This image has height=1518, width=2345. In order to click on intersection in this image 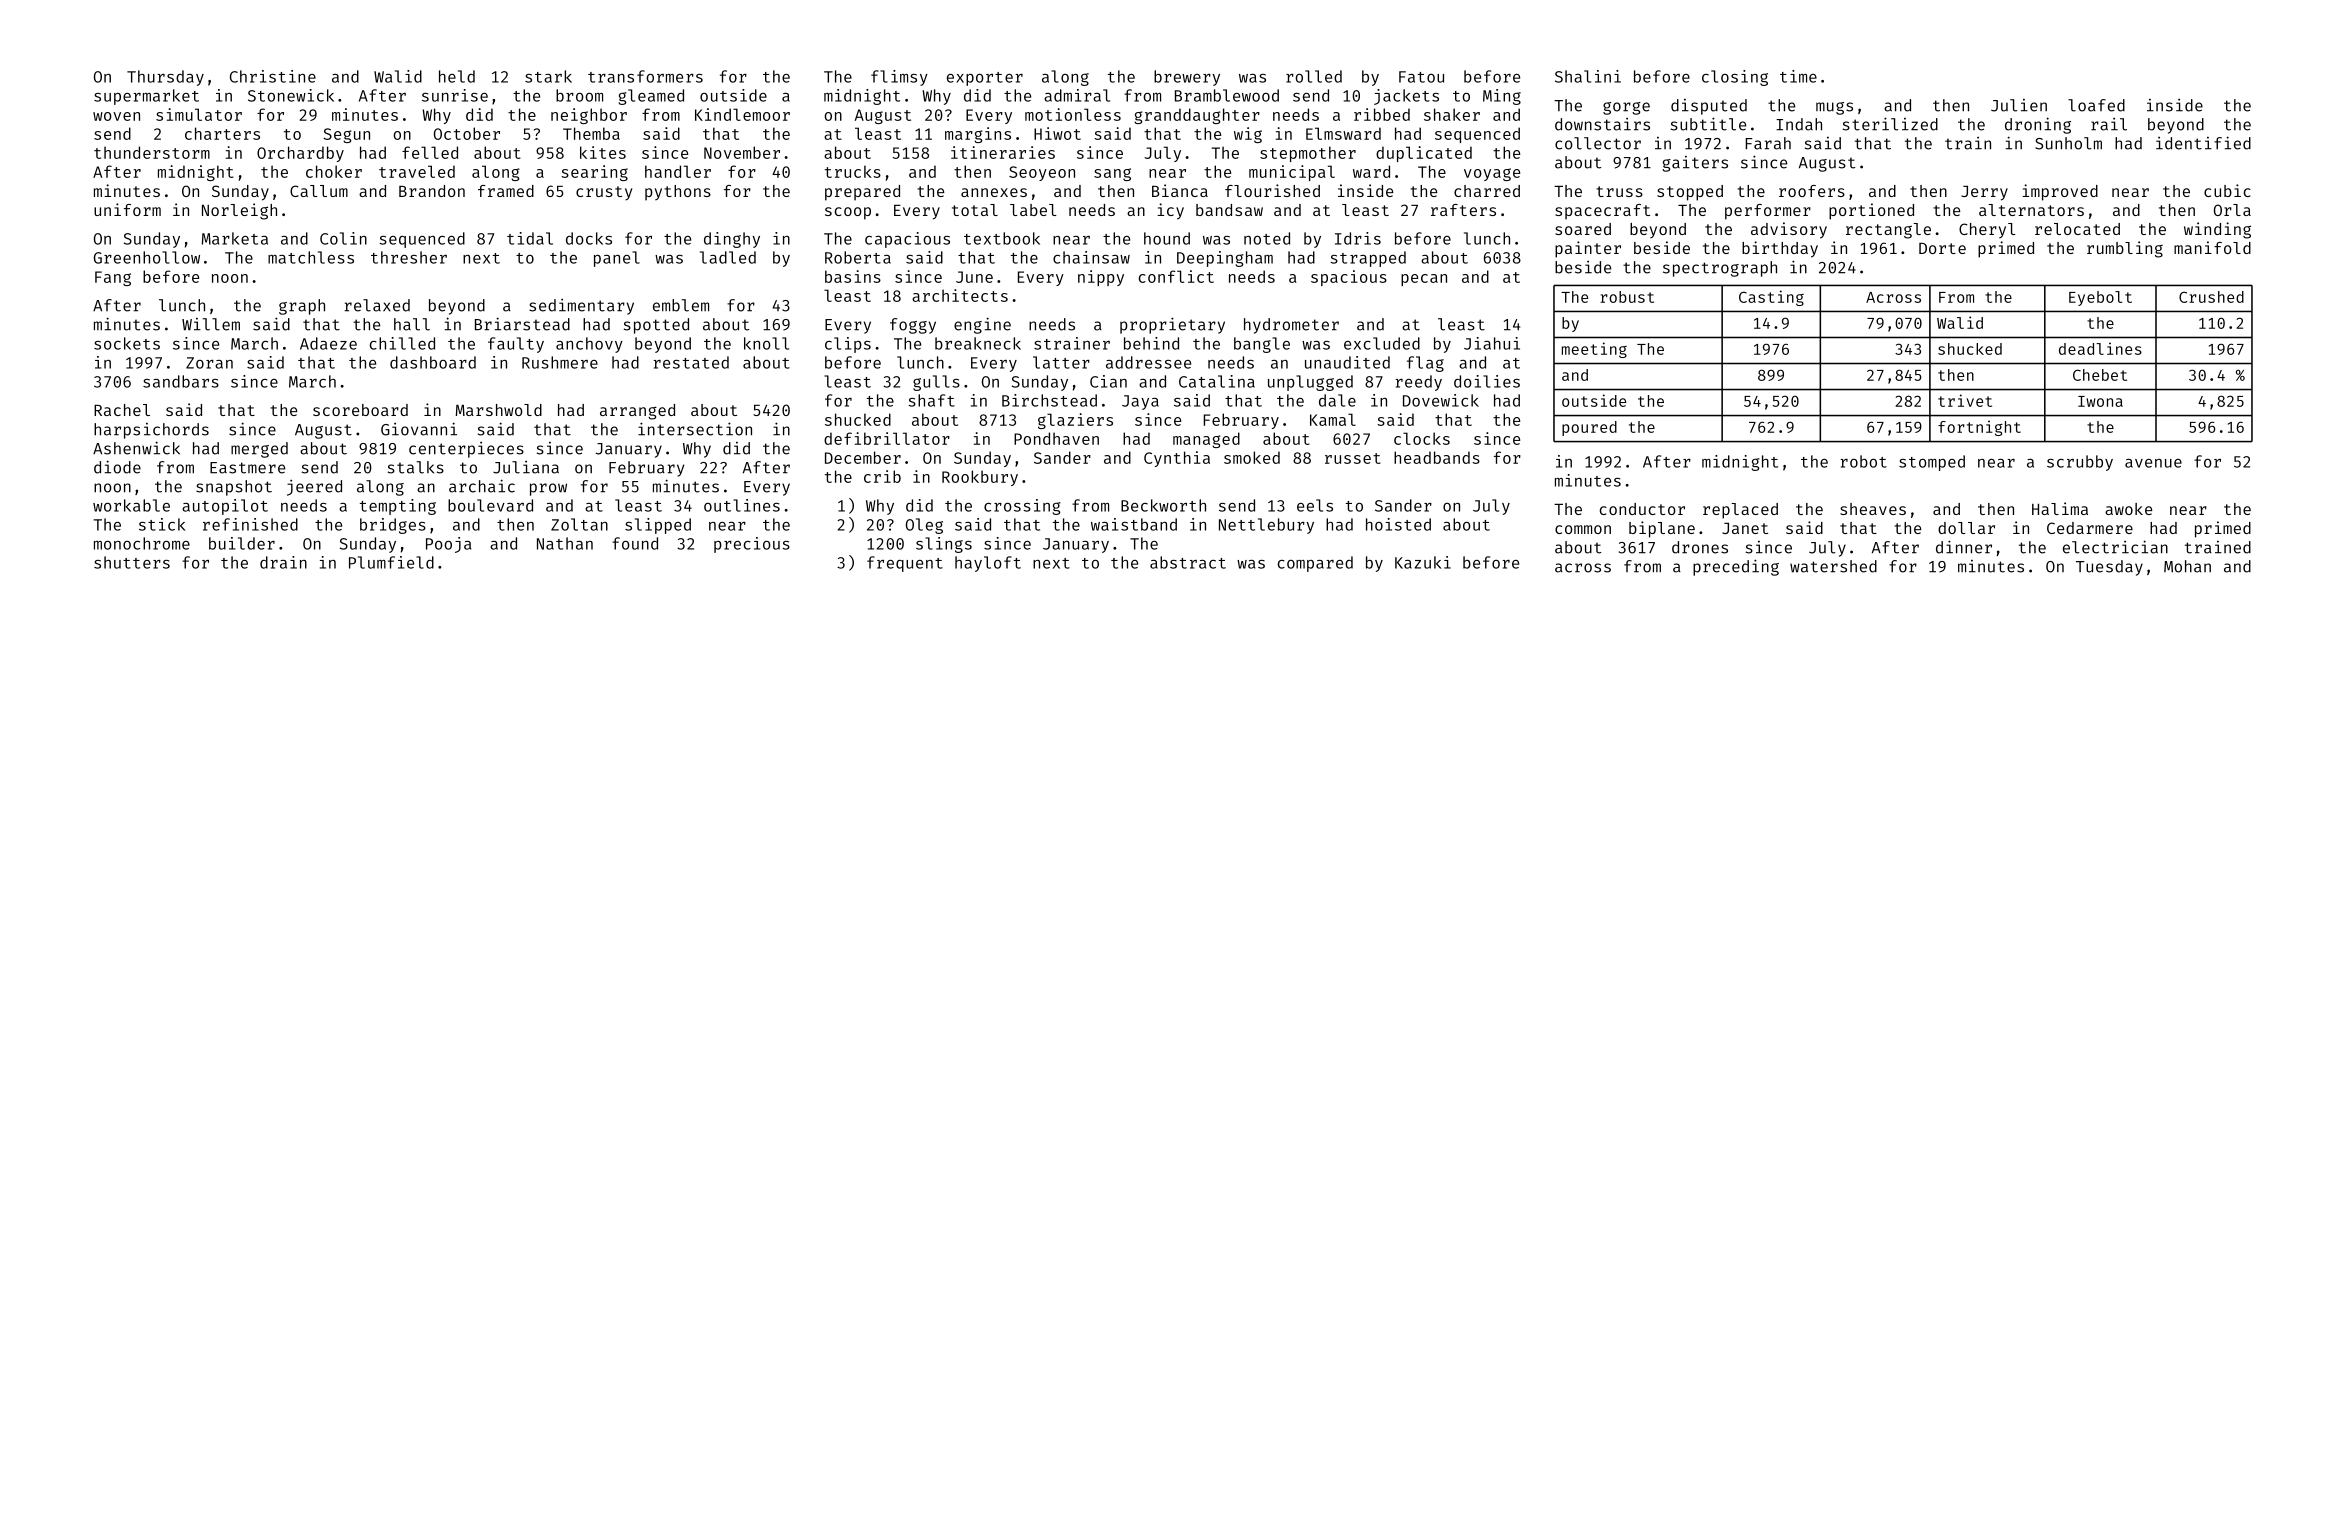, I will do `click(695, 429)`.
